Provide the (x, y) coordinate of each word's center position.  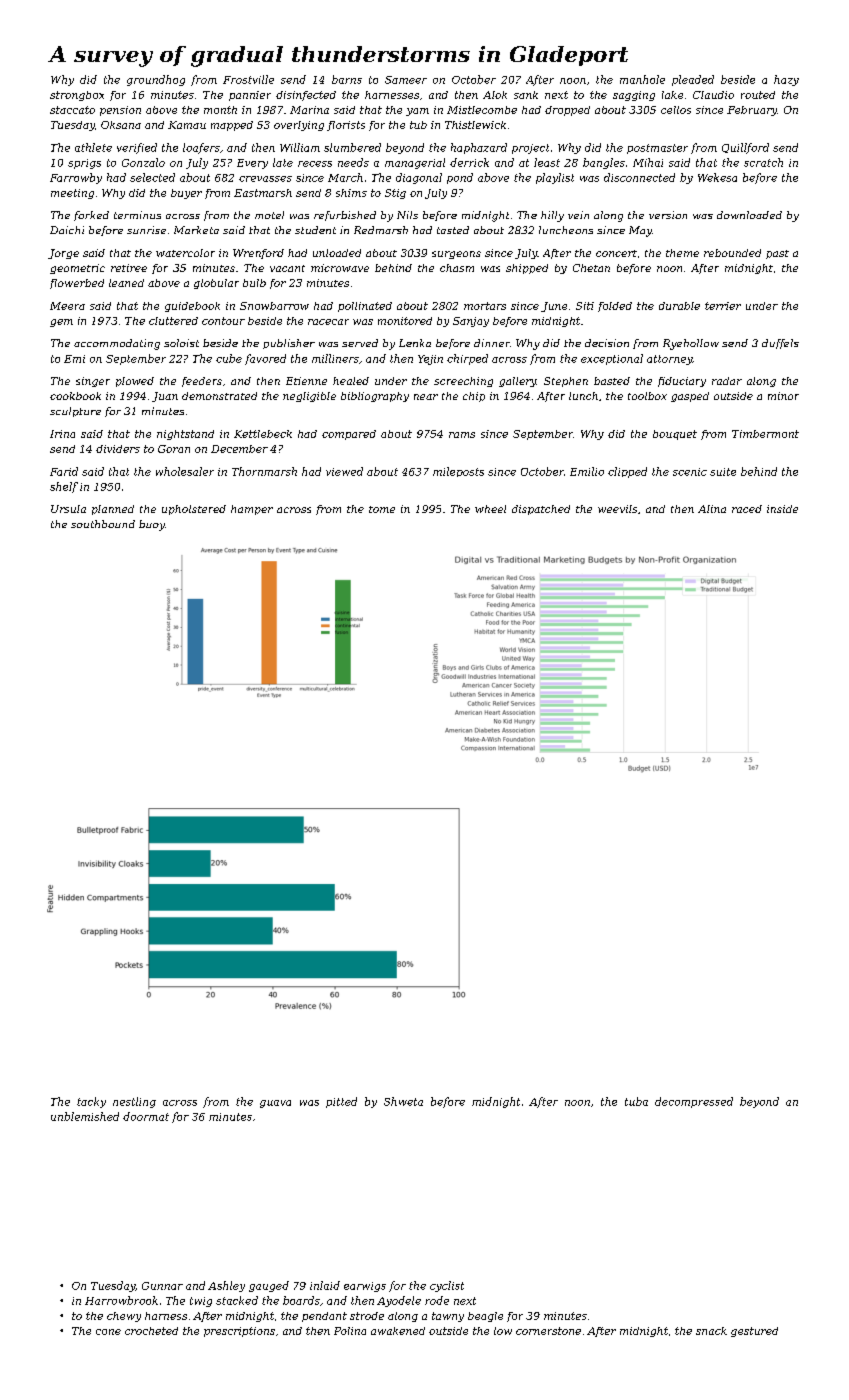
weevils (617, 509)
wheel (490, 509)
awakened (398, 1331)
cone (108, 1332)
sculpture (75, 412)
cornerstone (548, 1331)
